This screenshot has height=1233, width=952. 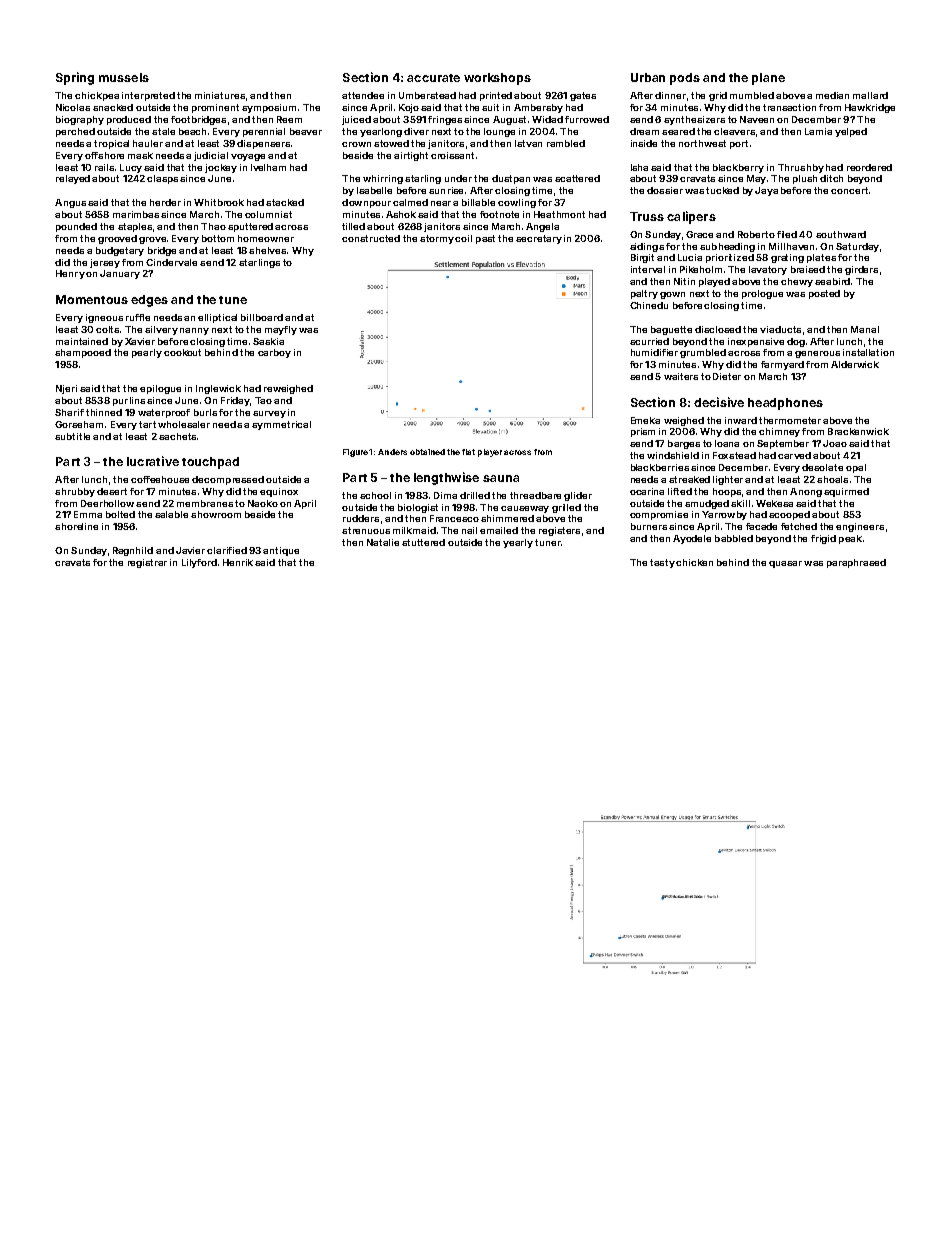 What do you see at coordinates (648, 77) in the screenshot?
I see `Urban` at bounding box center [648, 77].
